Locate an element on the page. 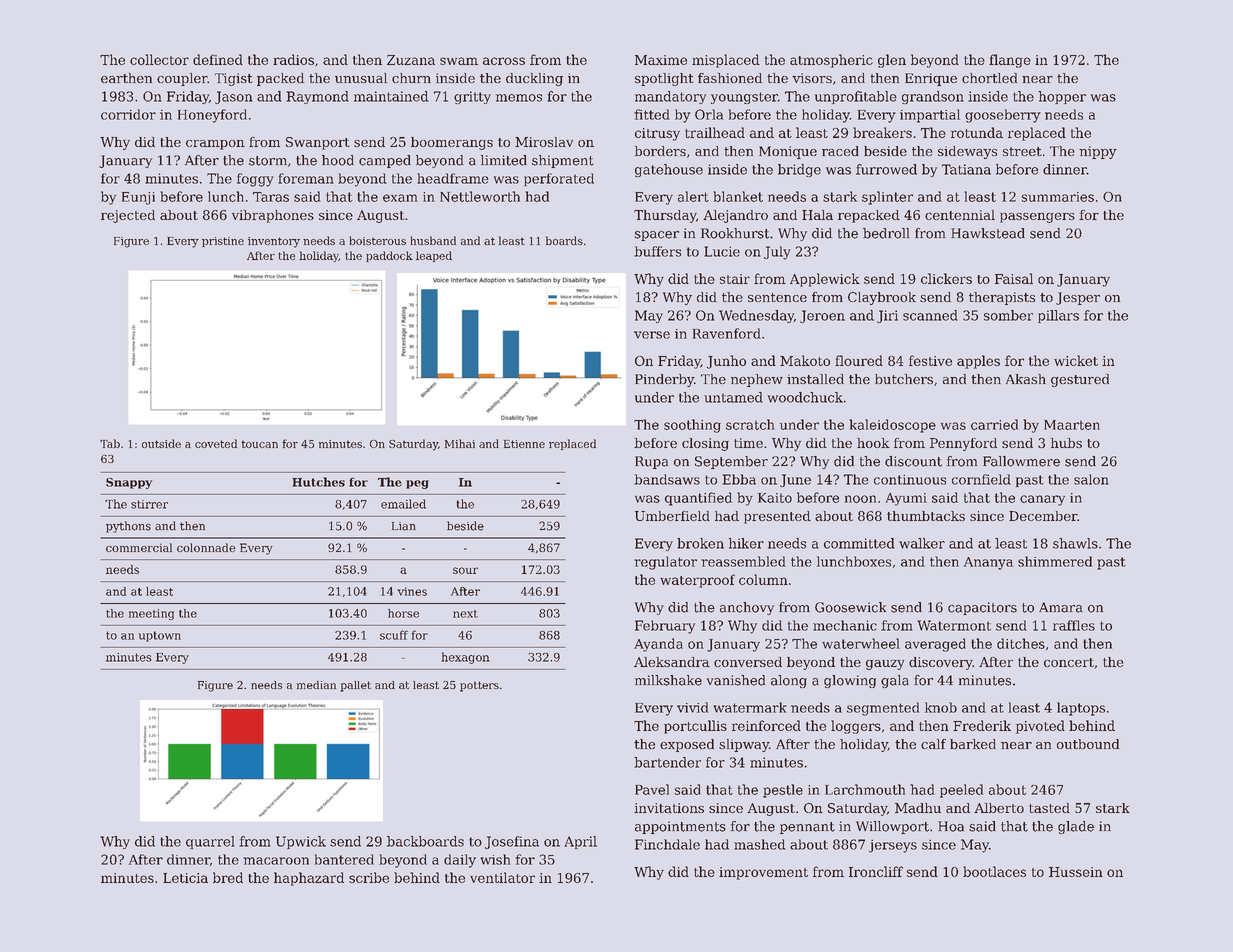  gala is located at coordinates (895, 681).
